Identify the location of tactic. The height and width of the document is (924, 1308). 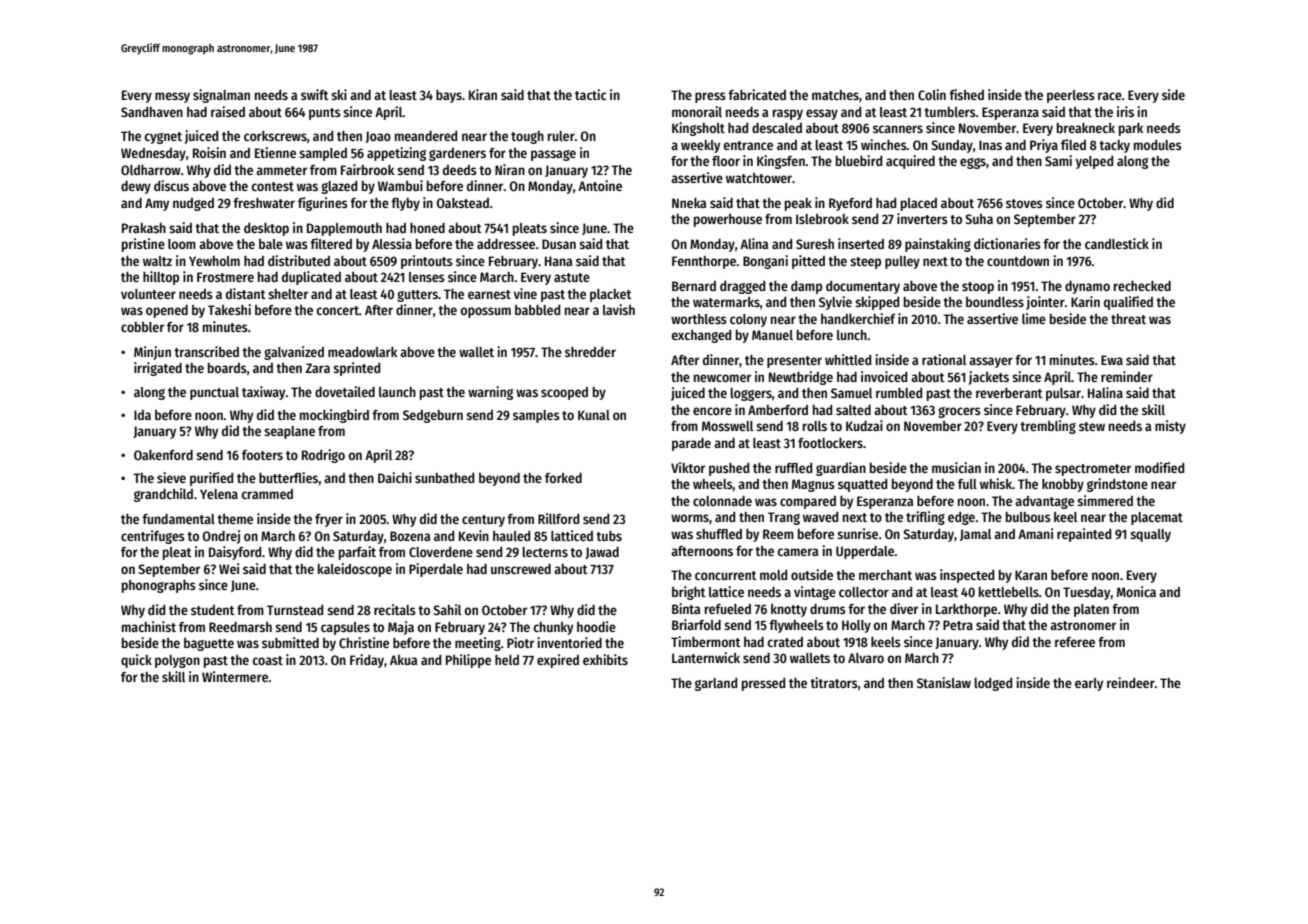
(591, 94).
